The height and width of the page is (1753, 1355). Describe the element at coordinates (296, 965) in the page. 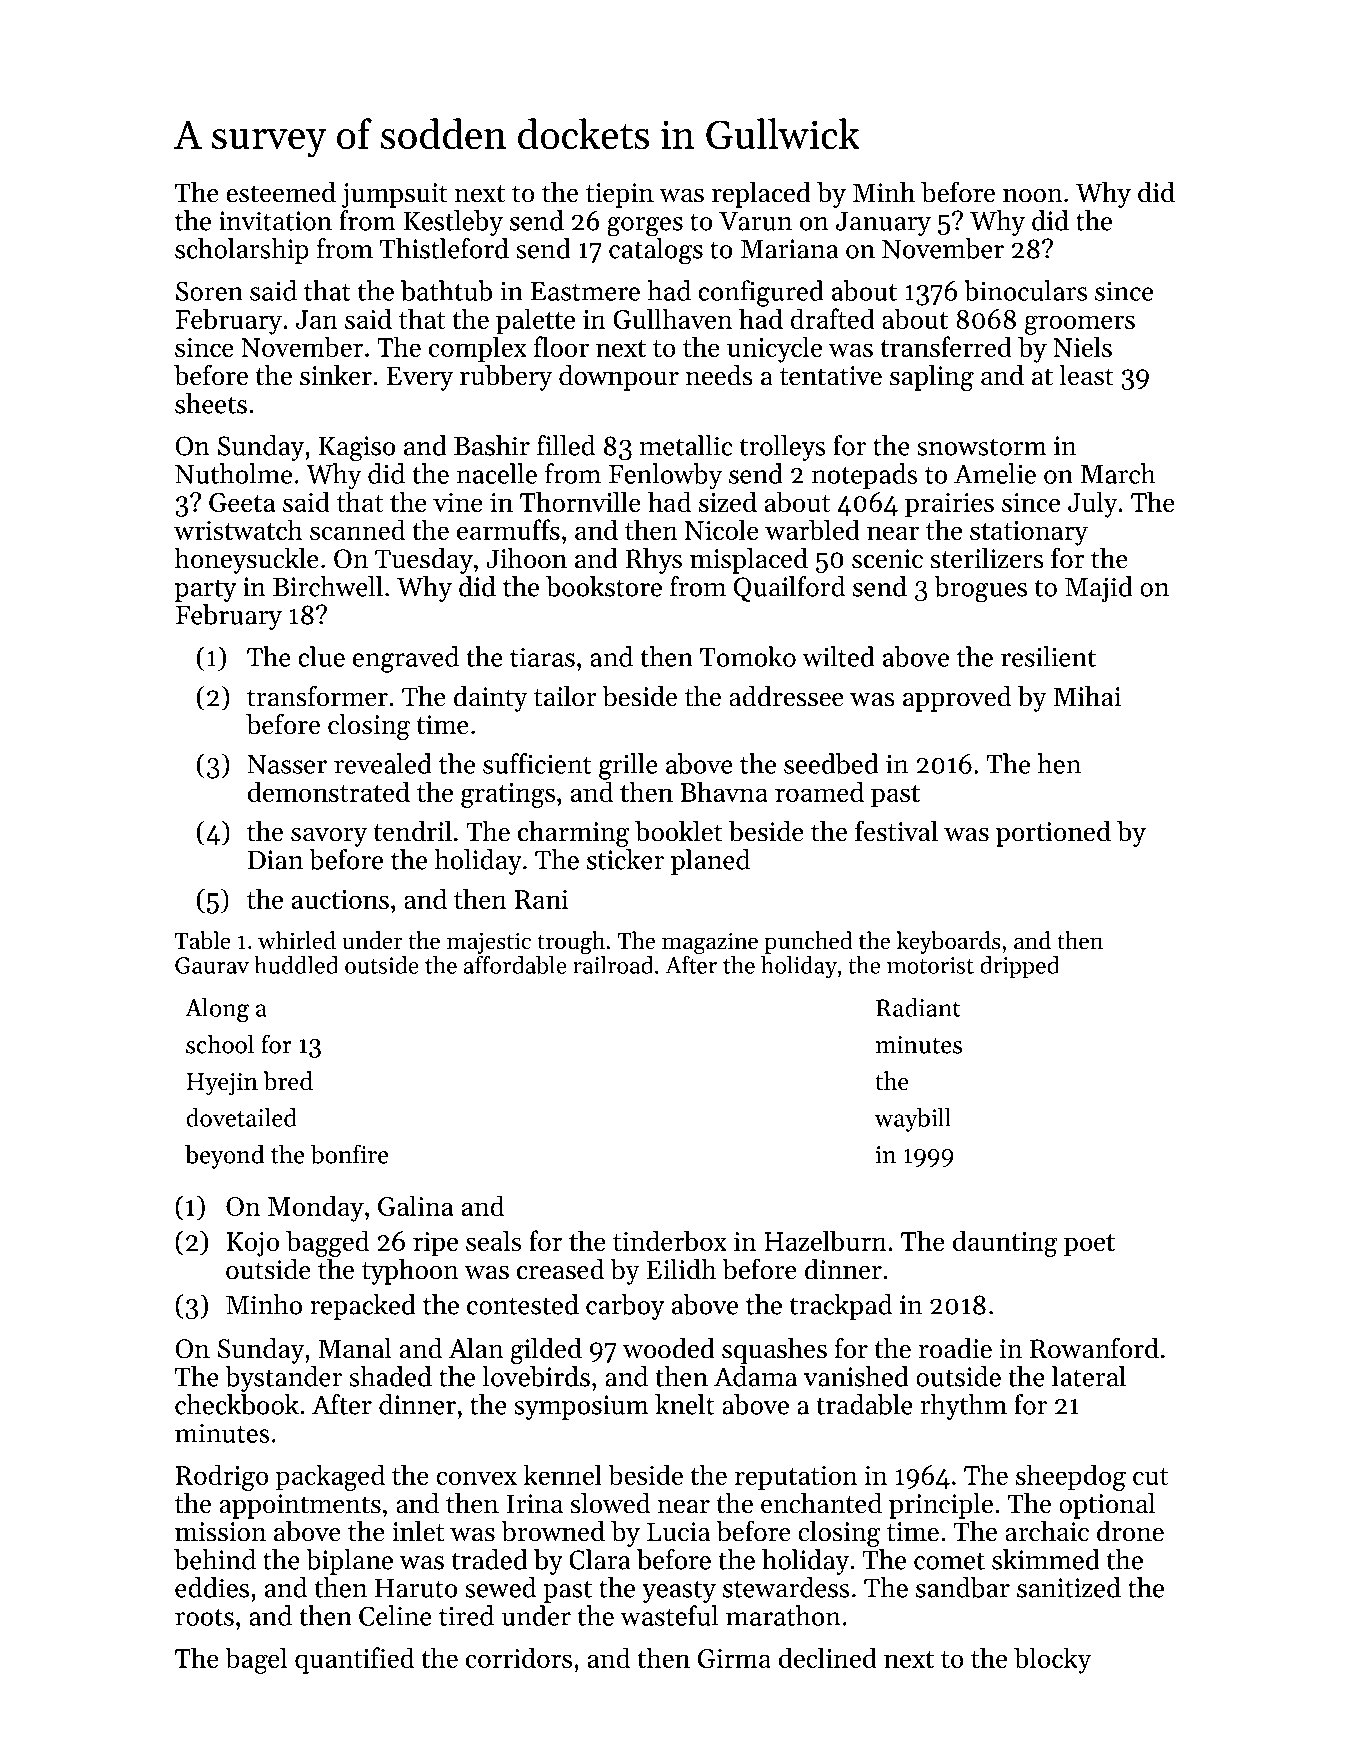

I see `huddled` at that location.
